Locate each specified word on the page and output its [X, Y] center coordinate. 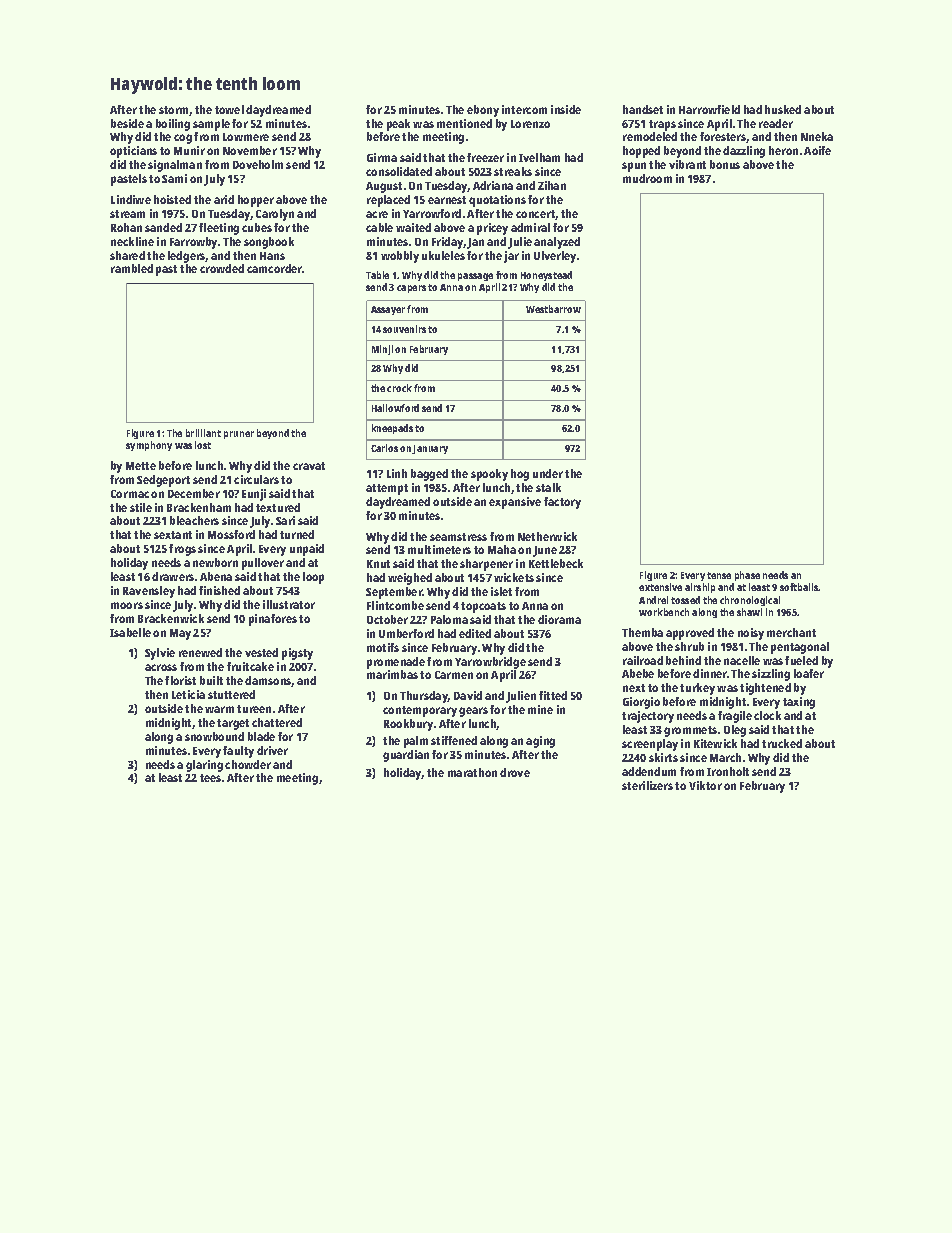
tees [210, 778]
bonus [725, 164]
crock [399, 388]
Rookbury [408, 725]
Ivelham [539, 157]
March [725, 757]
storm [174, 111]
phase [747, 576]
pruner [239, 435]
